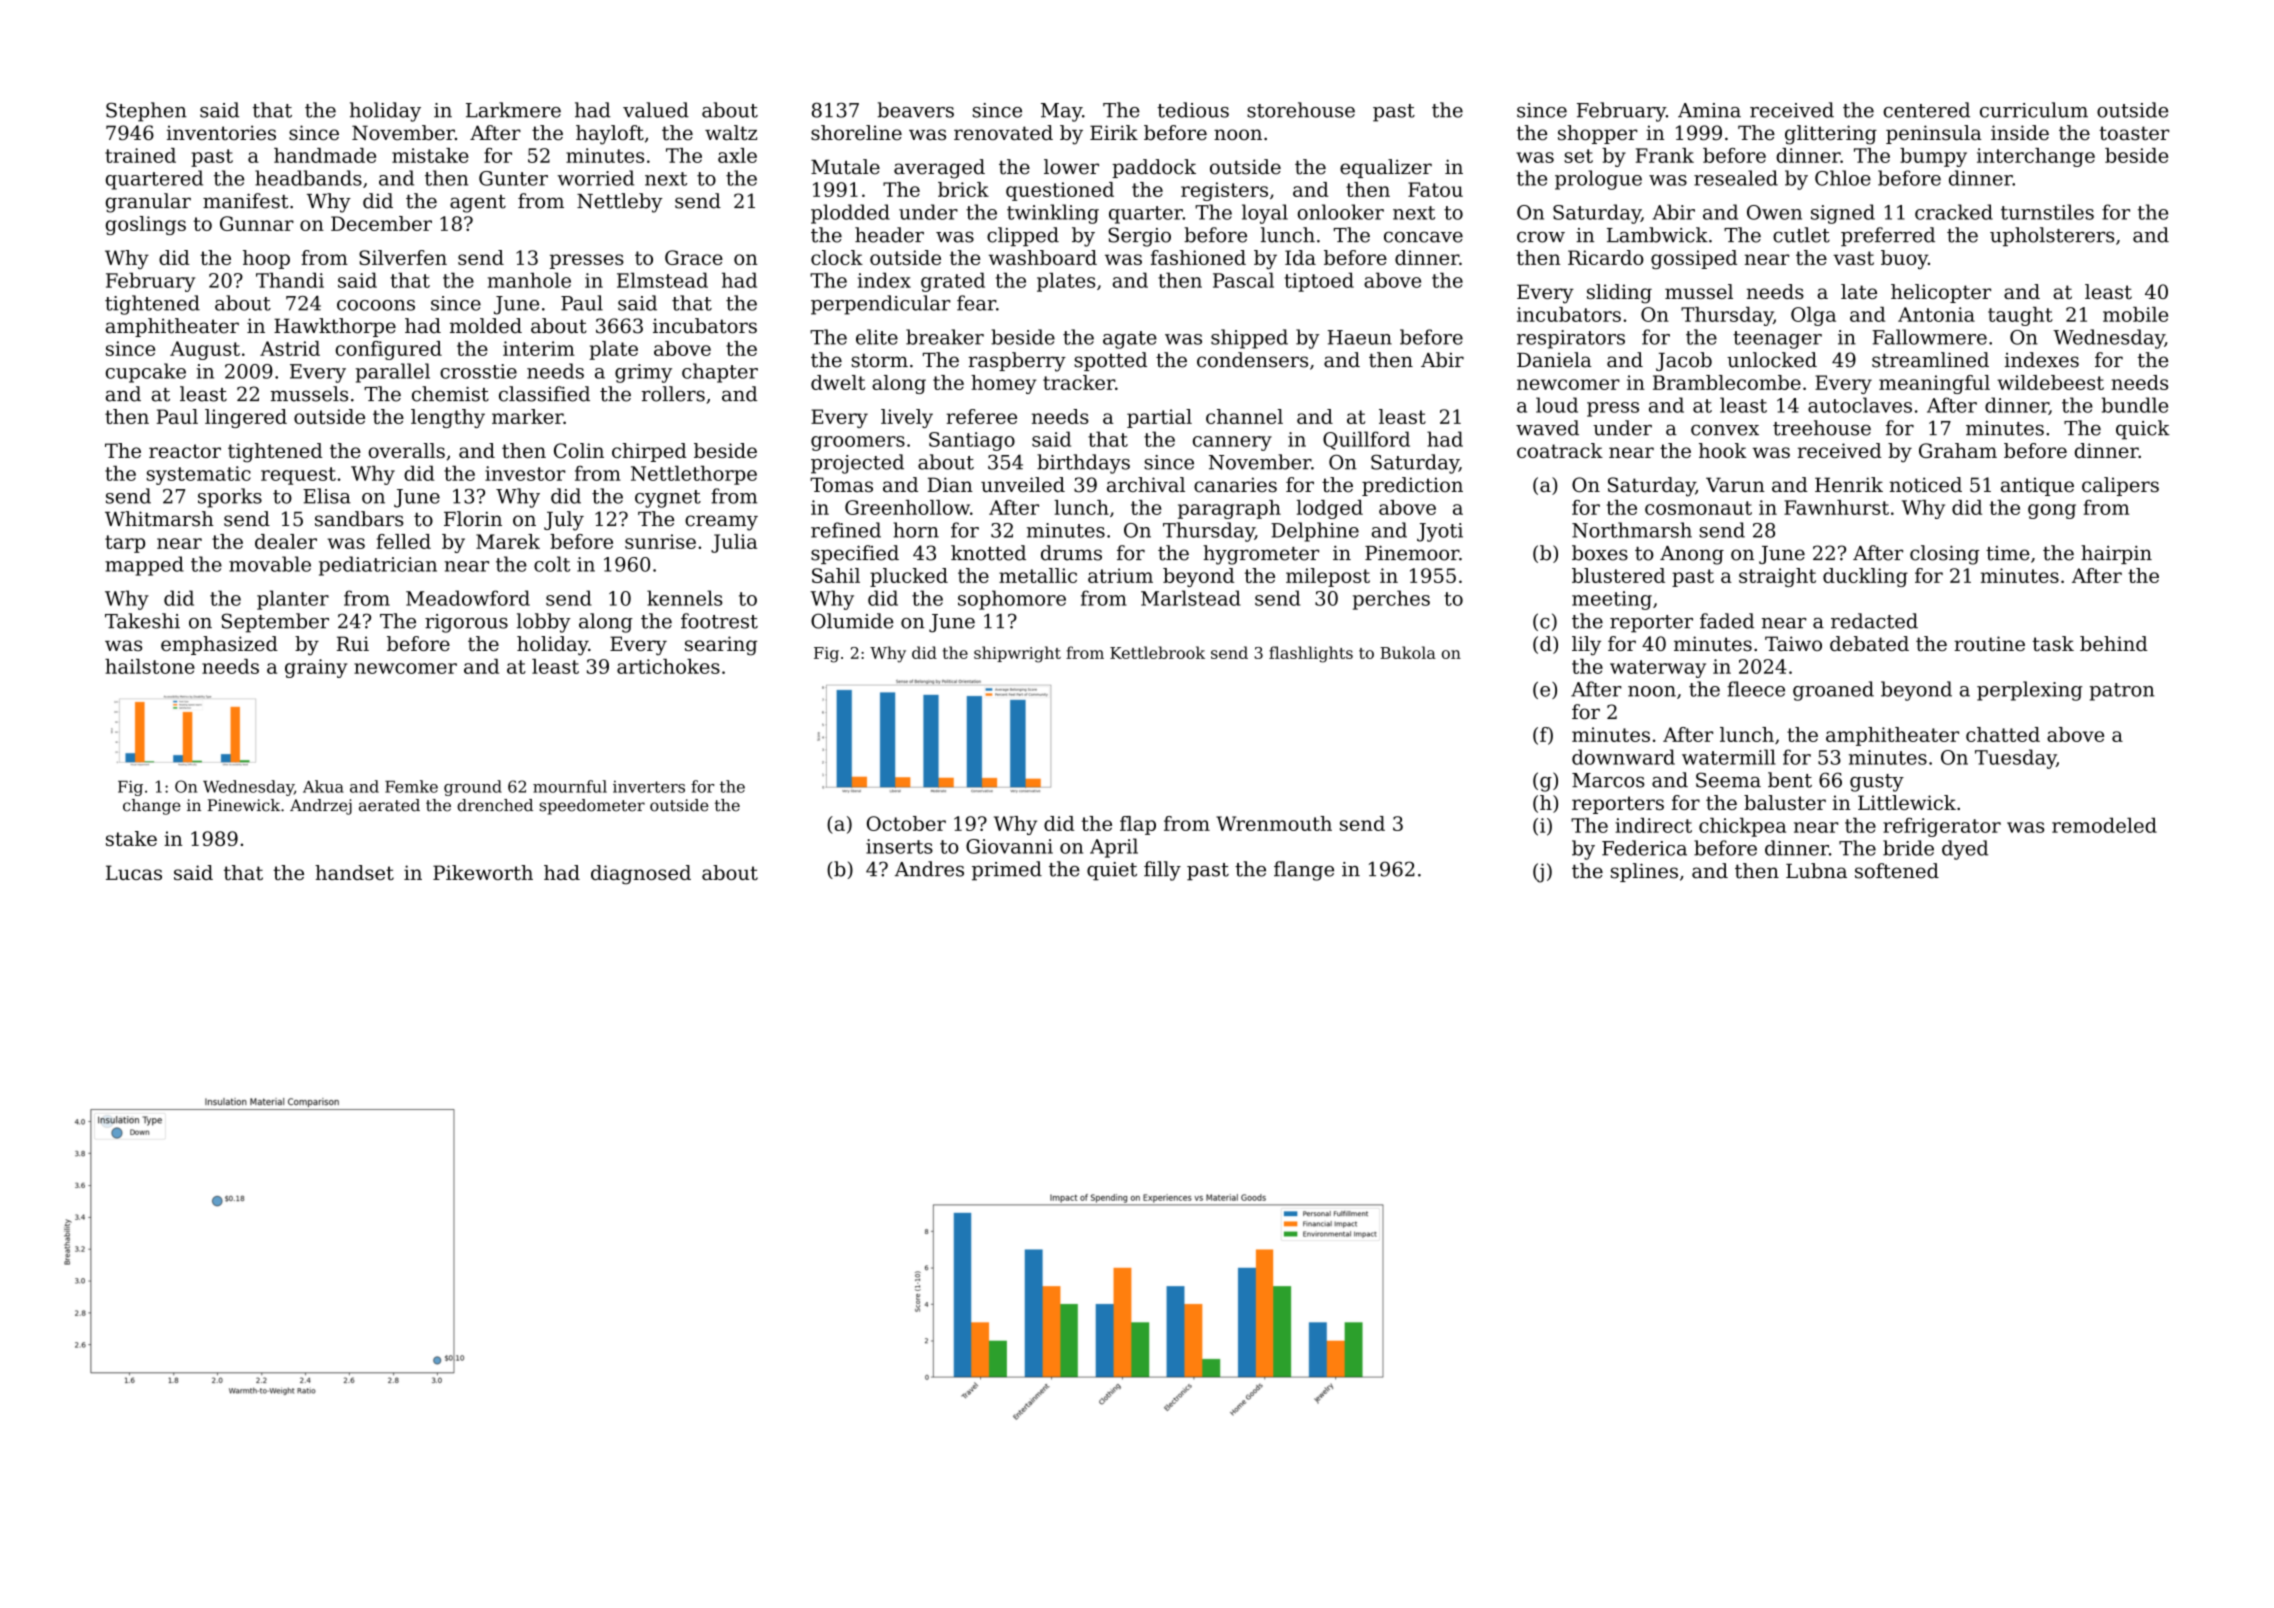  Describe the element at coordinates (976, 303) in the image. I see `fear` at that location.
